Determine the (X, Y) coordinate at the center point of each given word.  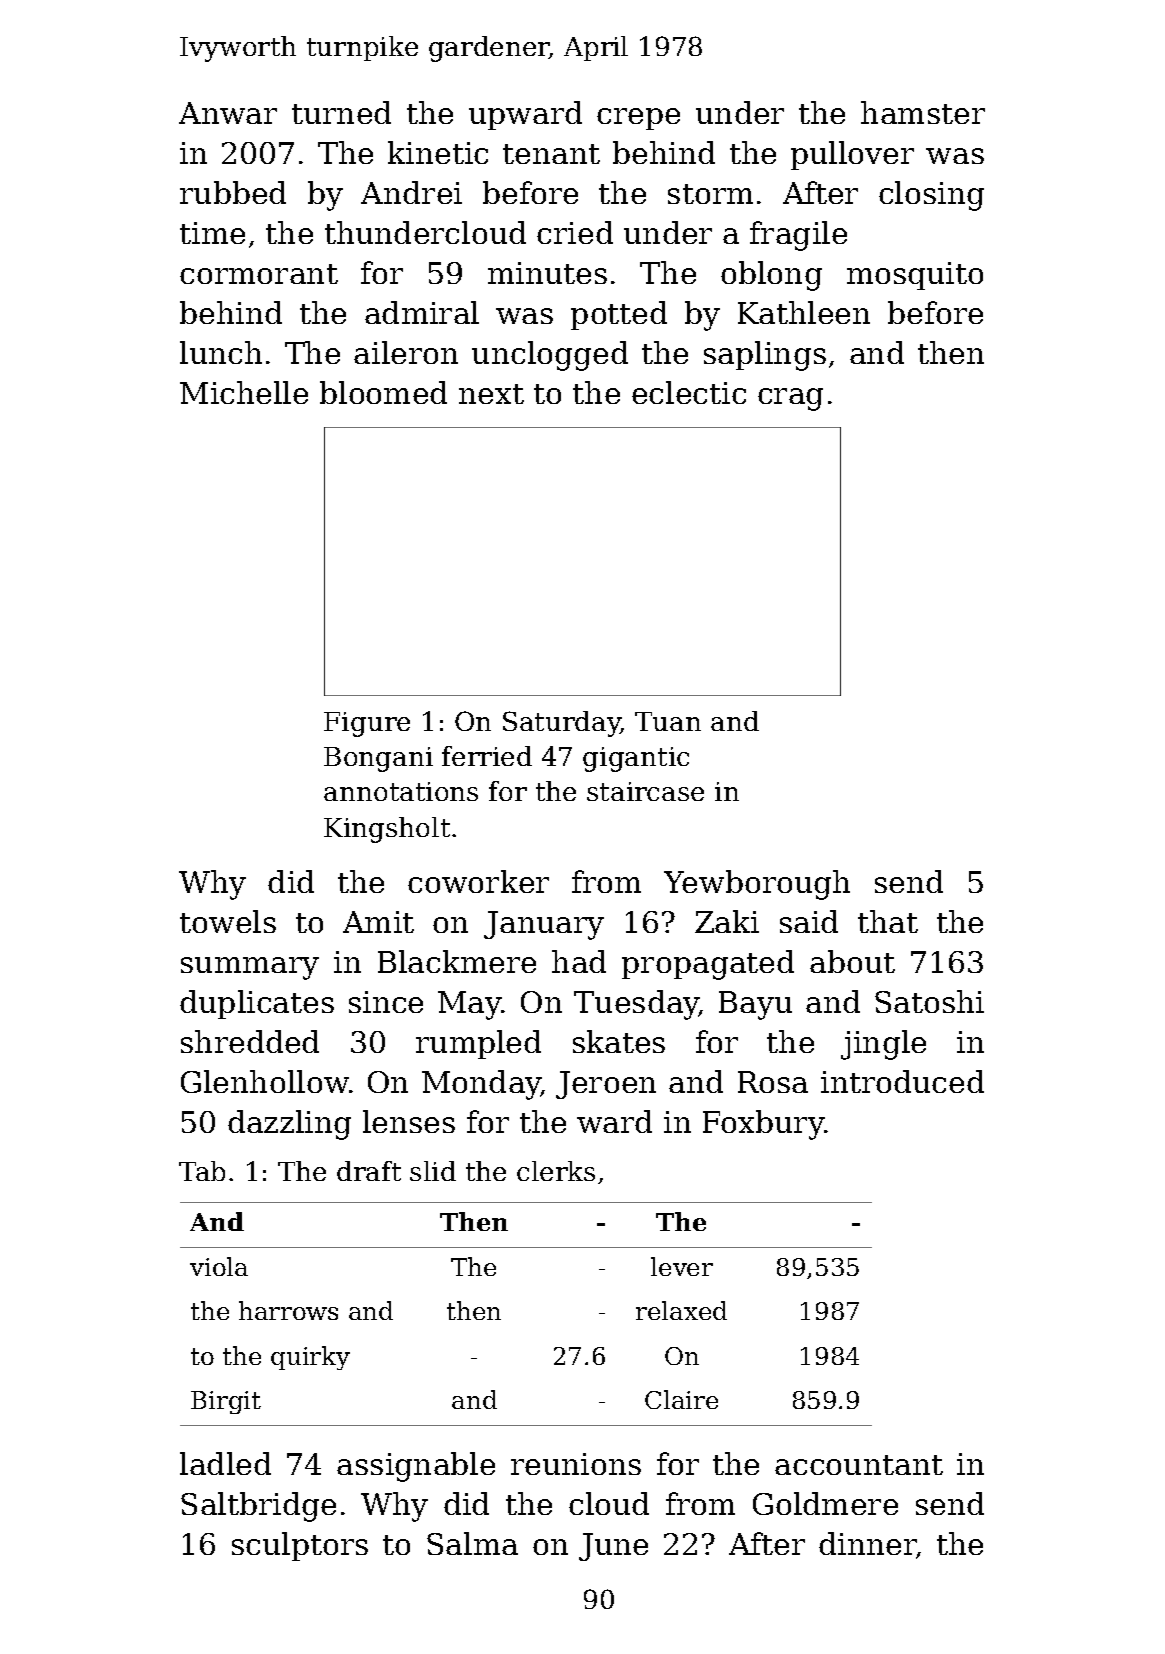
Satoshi (929, 1001)
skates (619, 1041)
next (491, 394)
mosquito (915, 276)
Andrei (411, 192)
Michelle (244, 392)
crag (790, 399)
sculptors (300, 1546)
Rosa (773, 1082)
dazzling (289, 1125)
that (888, 921)
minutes (547, 273)
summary (250, 968)
